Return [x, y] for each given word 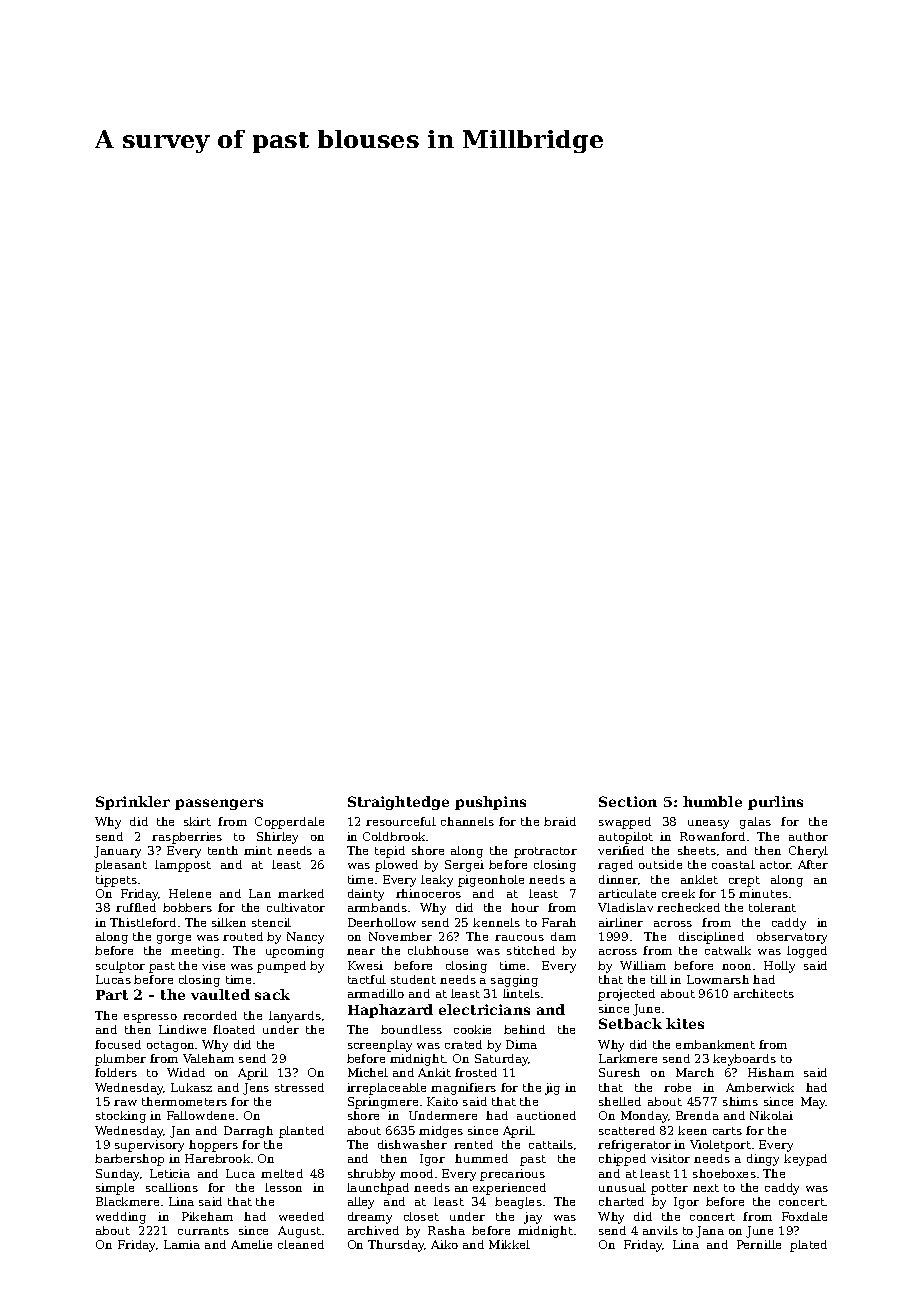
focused [118, 1044]
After [813, 864]
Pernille [759, 1244]
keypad [805, 1160]
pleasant [121, 866]
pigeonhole [491, 881]
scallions [172, 1187]
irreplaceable [386, 1089]
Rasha [446, 1230]
